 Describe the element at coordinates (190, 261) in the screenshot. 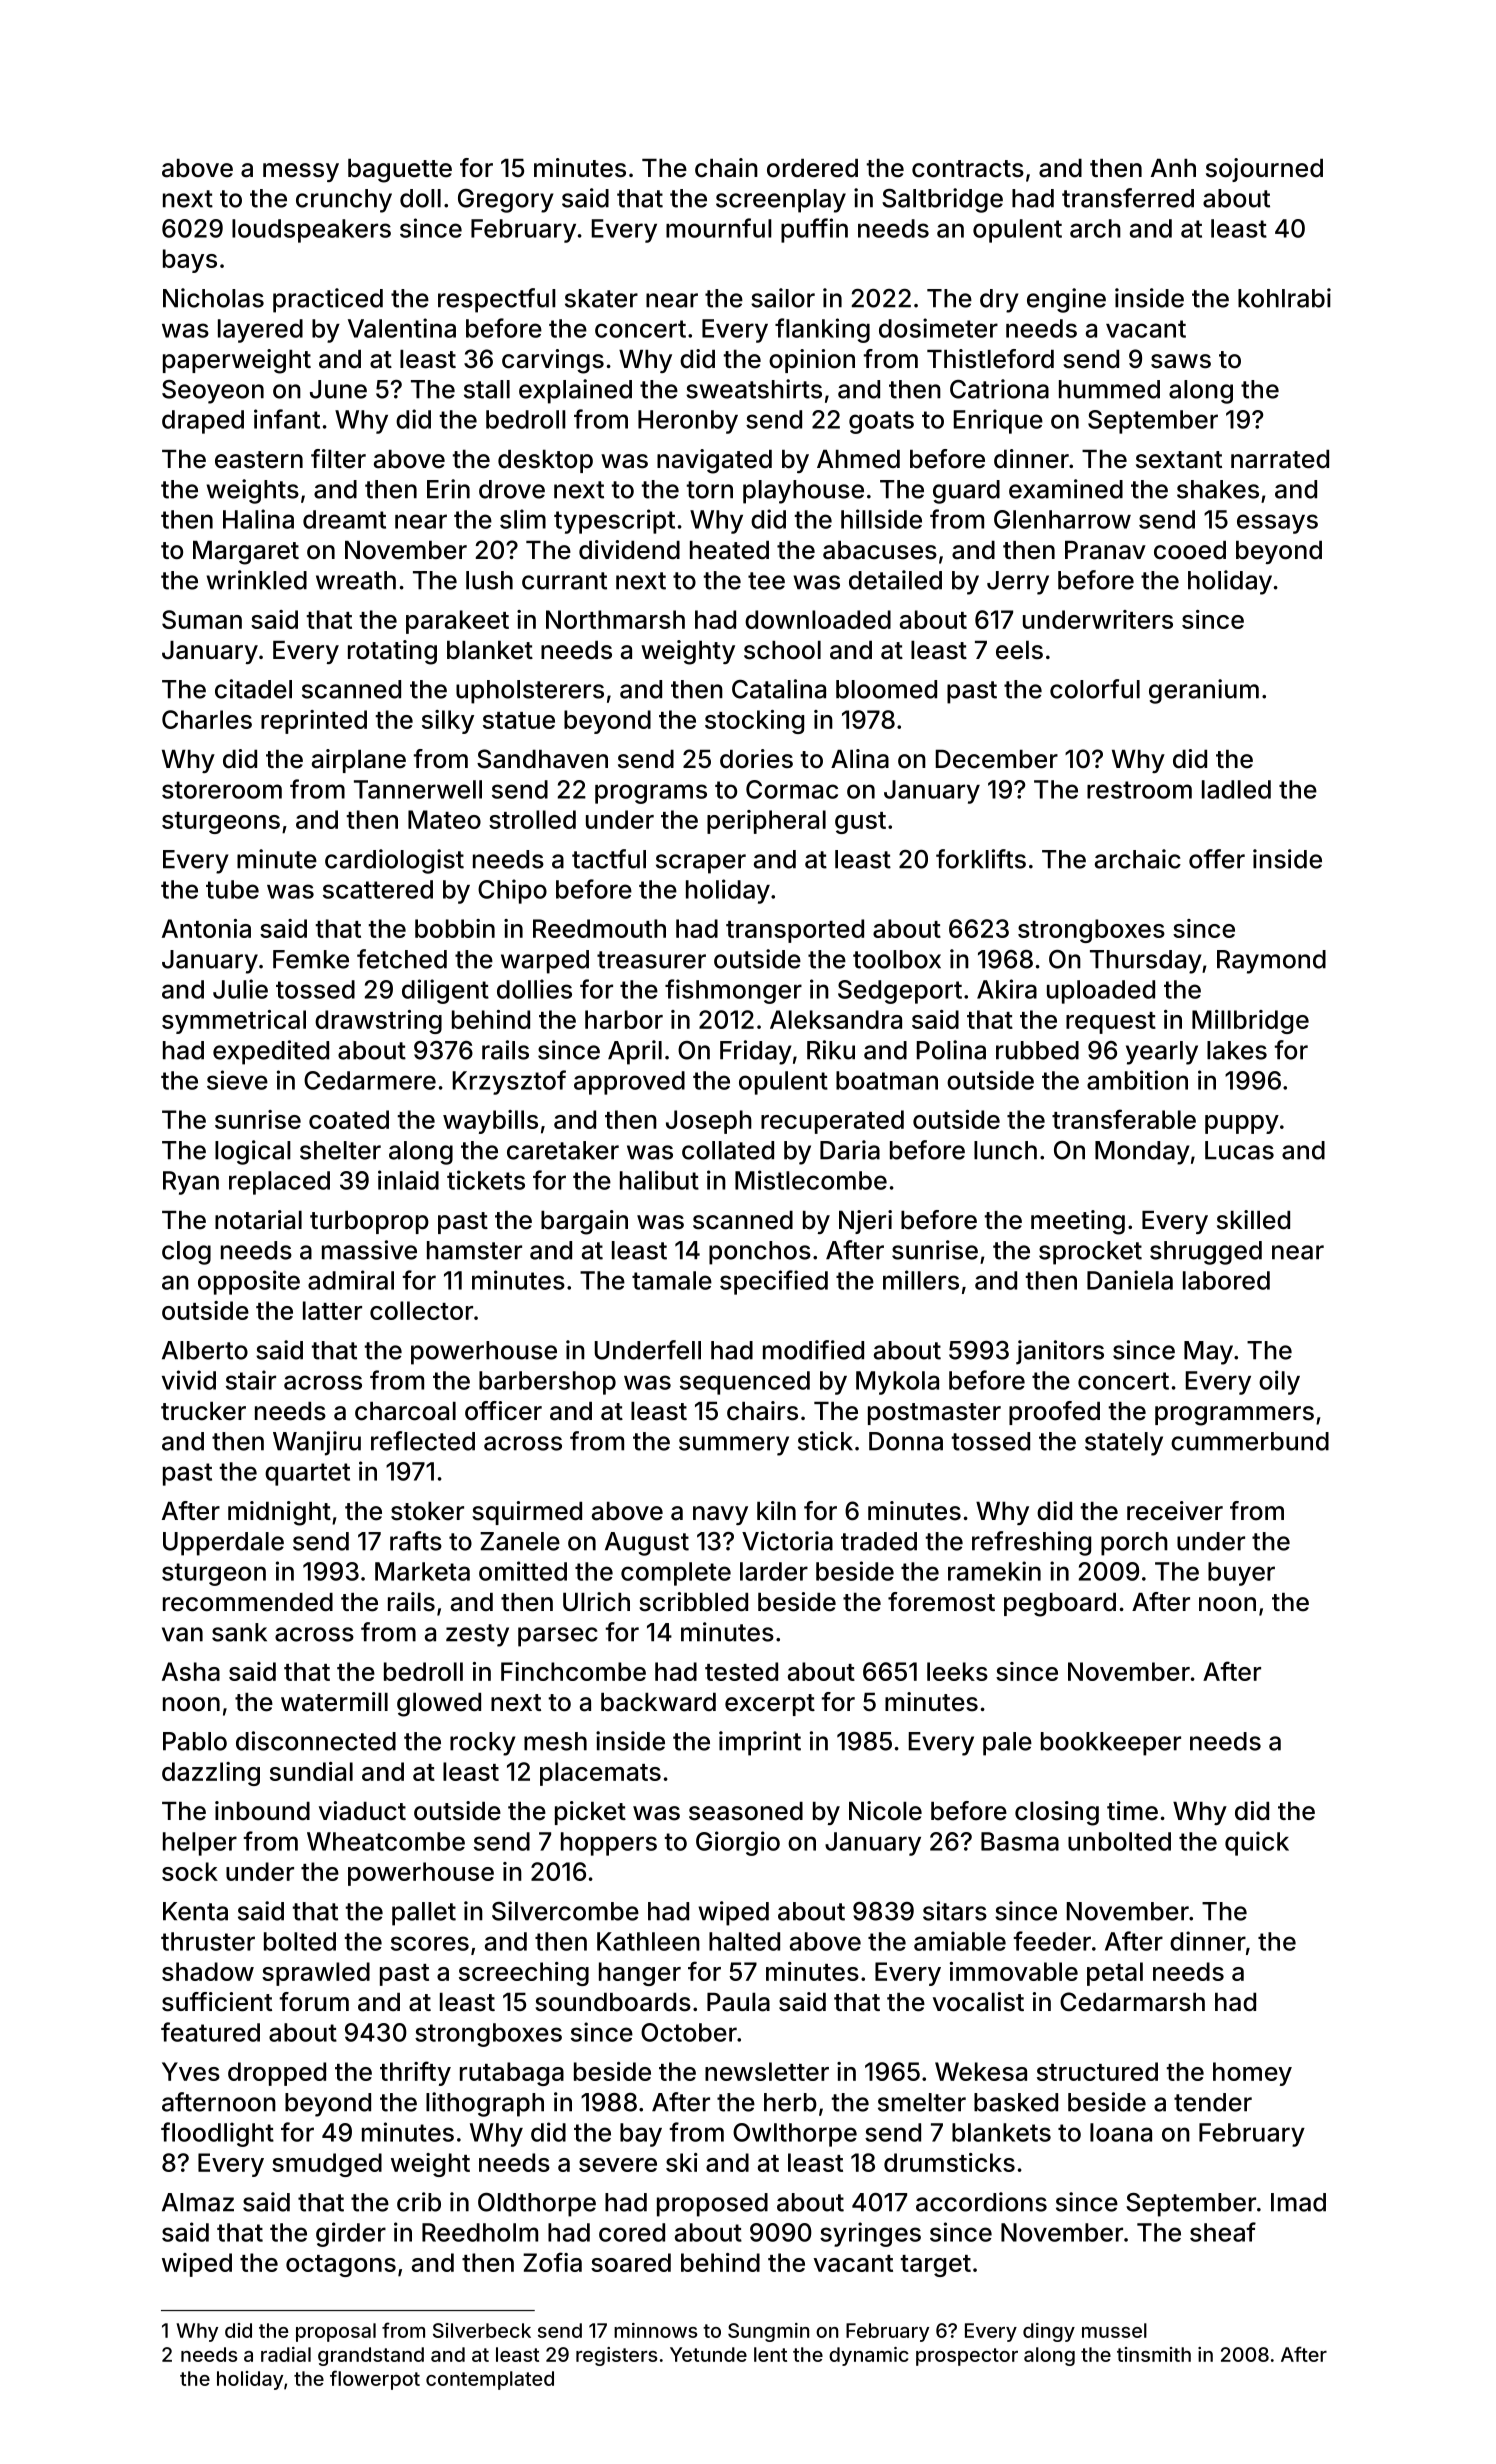

I see `bays` at that location.
